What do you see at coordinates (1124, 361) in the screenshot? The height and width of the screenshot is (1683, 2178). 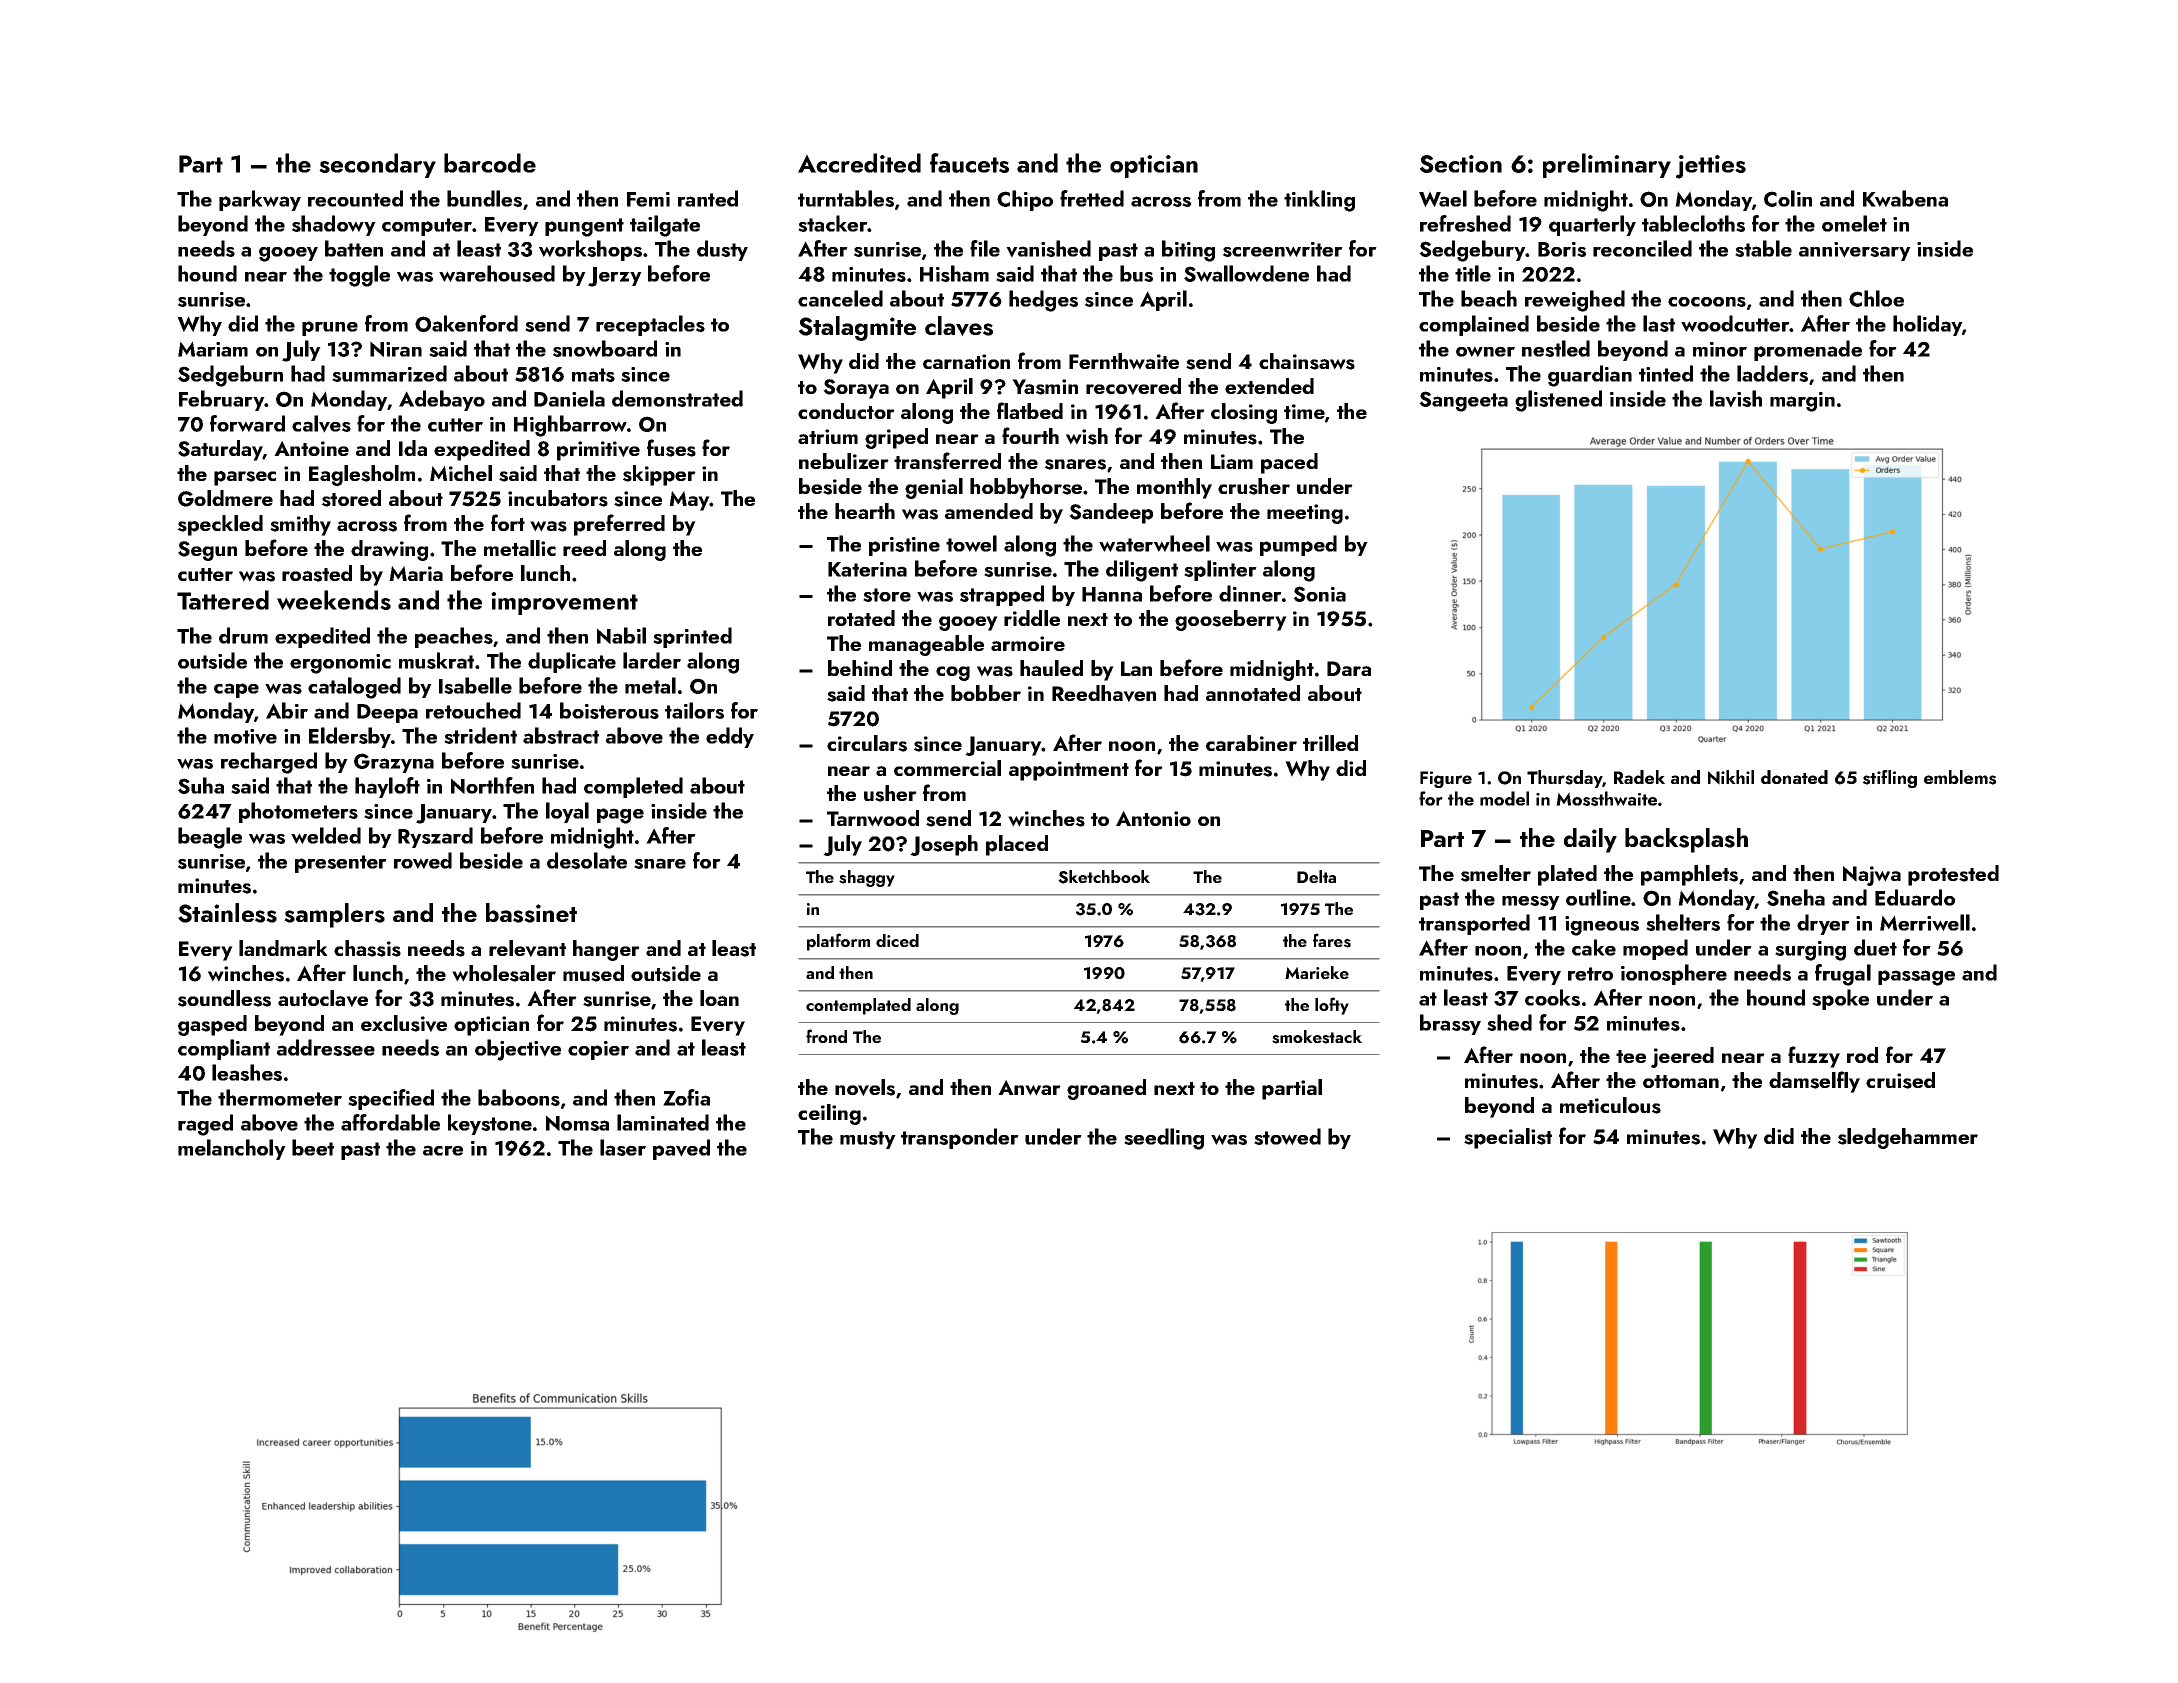 I see `Fernthwaite` at bounding box center [1124, 361].
